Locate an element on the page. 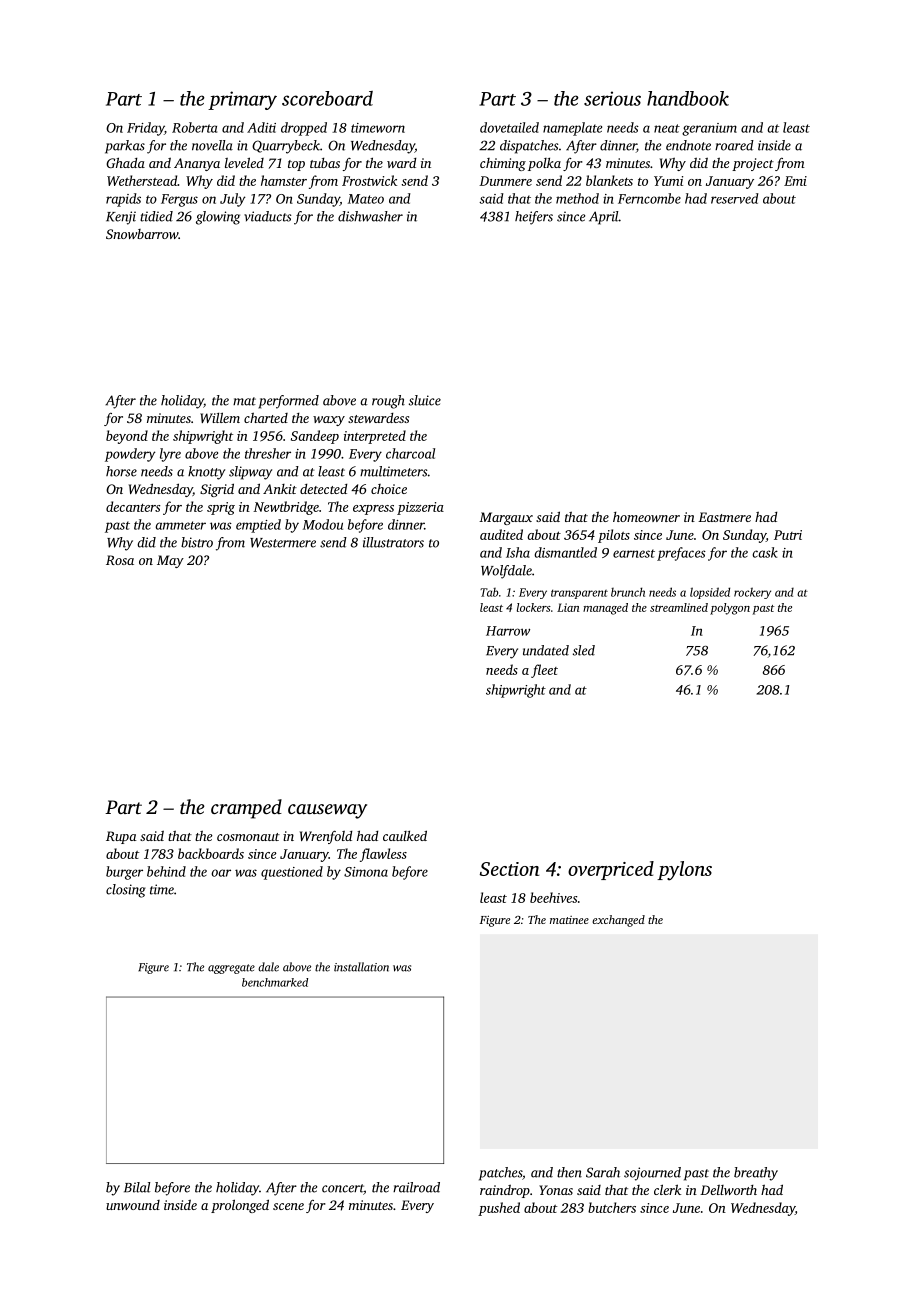  Section is located at coordinates (509, 869).
